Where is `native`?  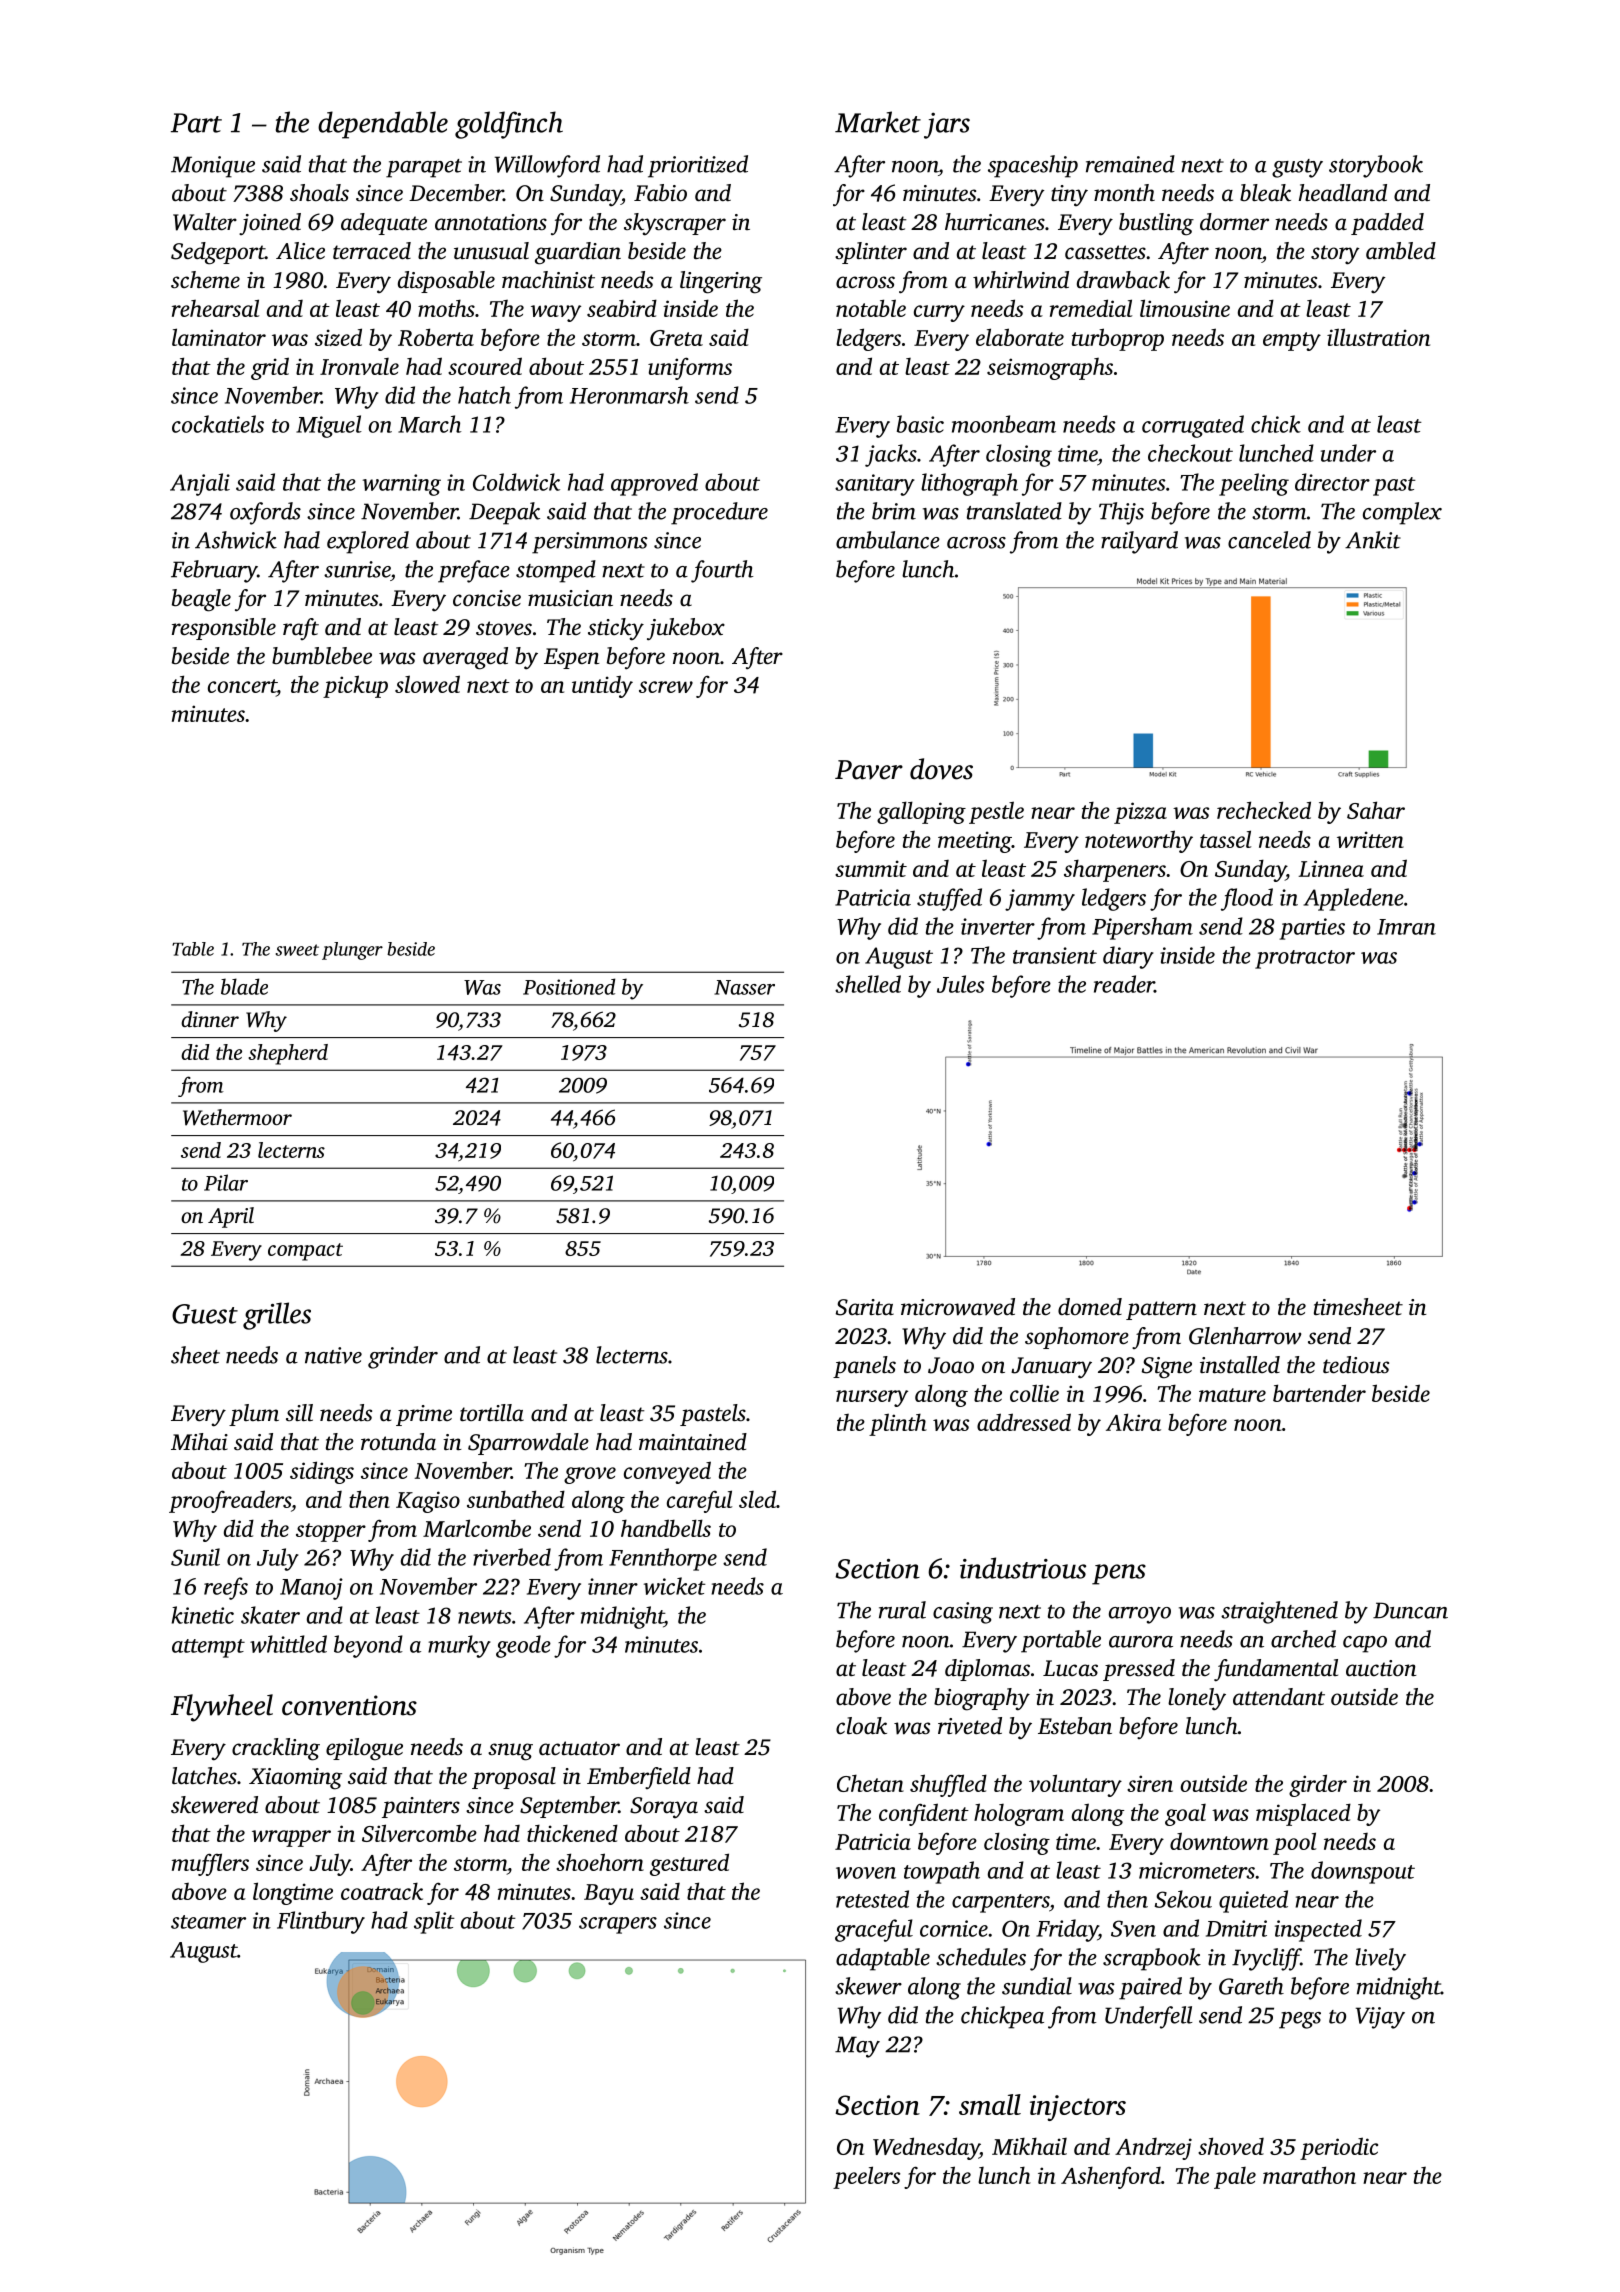 native is located at coordinates (333, 1355).
